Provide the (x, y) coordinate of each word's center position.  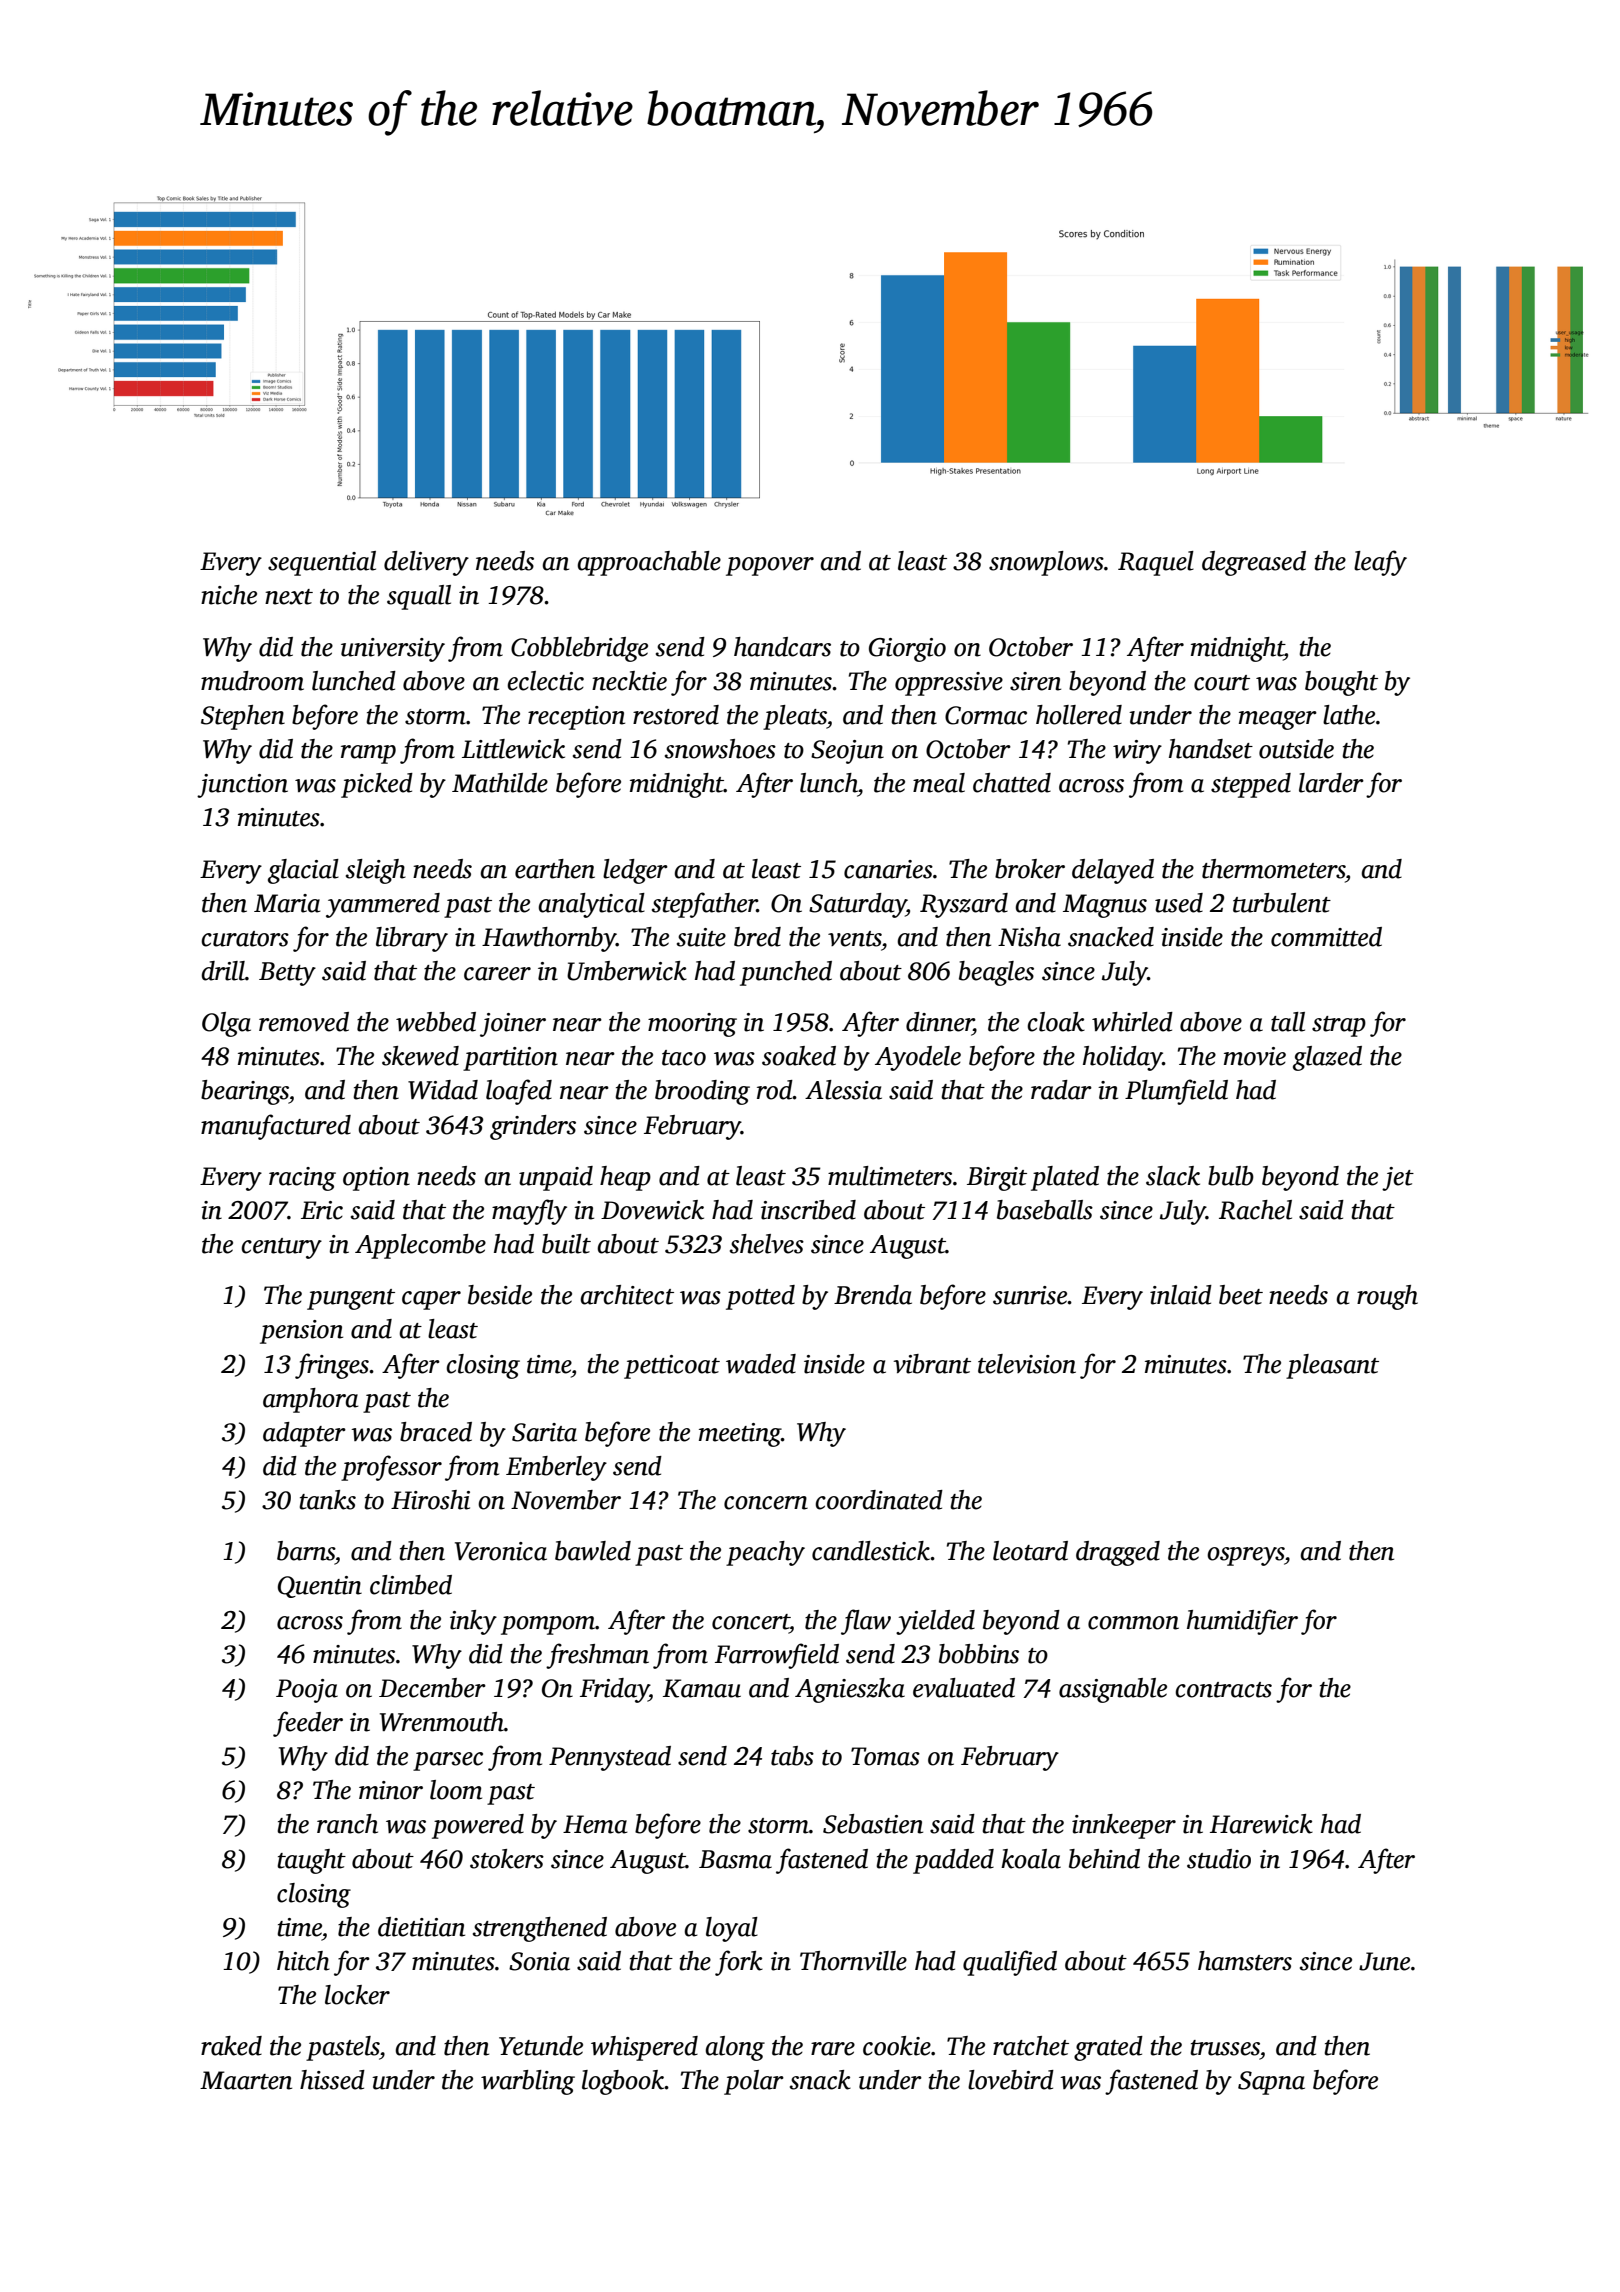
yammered (383, 905)
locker (357, 1995)
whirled (1132, 1022)
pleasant (1332, 1366)
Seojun (847, 752)
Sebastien (873, 1824)
